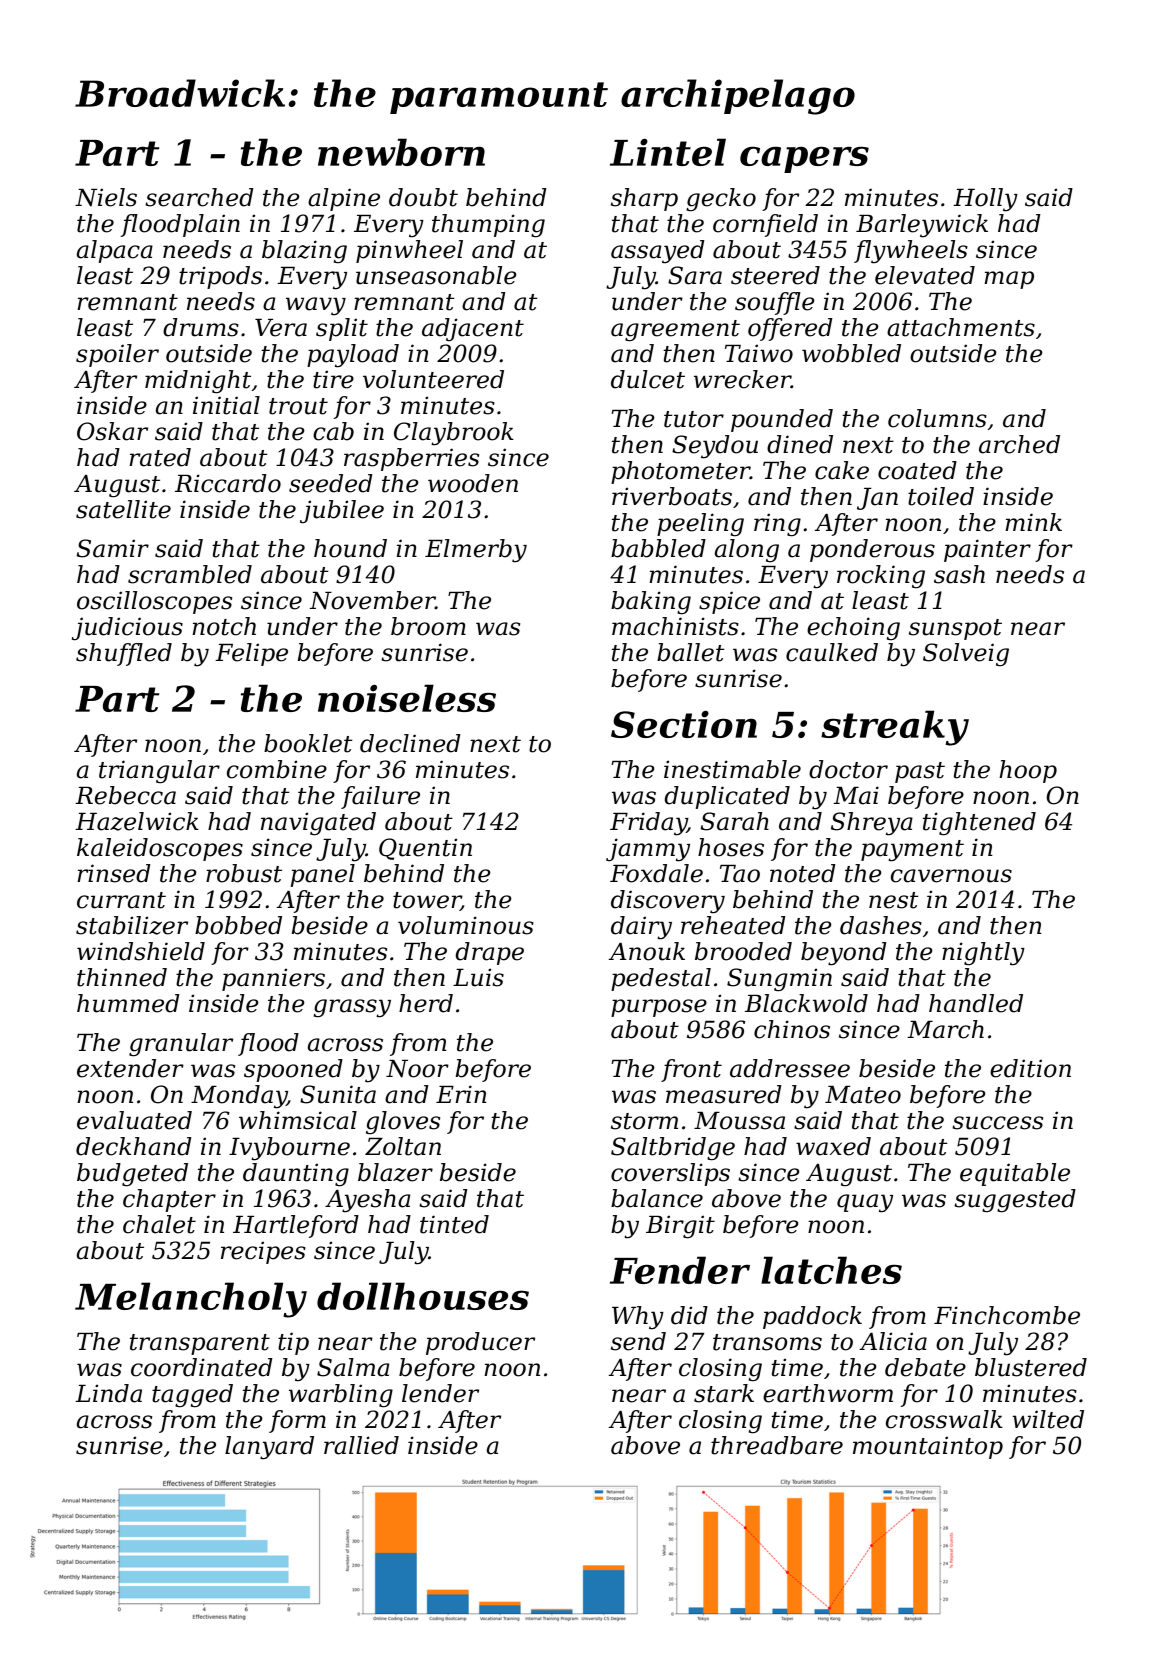 Image resolution: width=1165 pixels, height=1654 pixels. Describe the element at coordinates (461, 1094) in the document. I see `Erin` at that location.
